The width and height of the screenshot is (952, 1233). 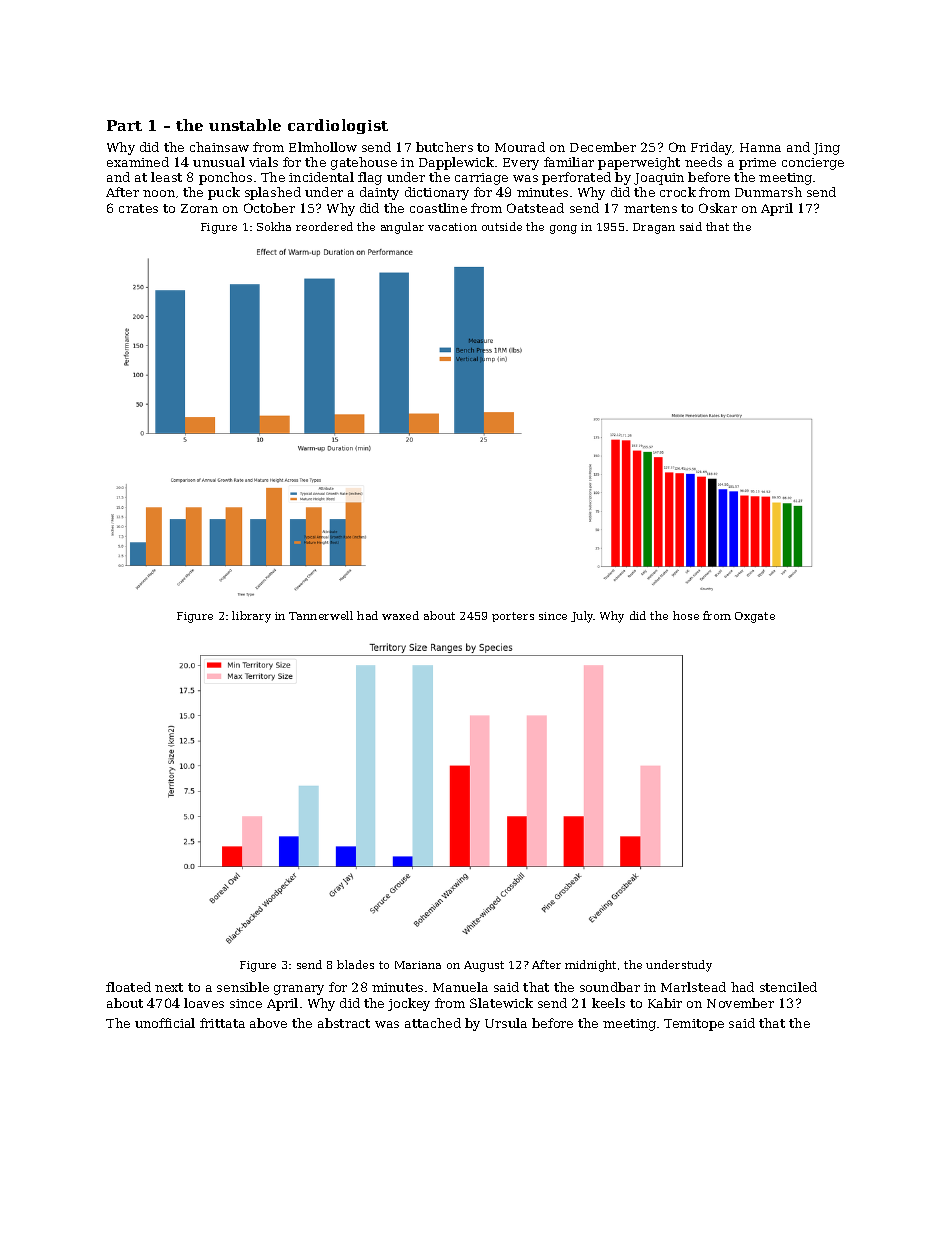 What do you see at coordinates (513, 617) in the screenshot?
I see `porters` at bounding box center [513, 617].
